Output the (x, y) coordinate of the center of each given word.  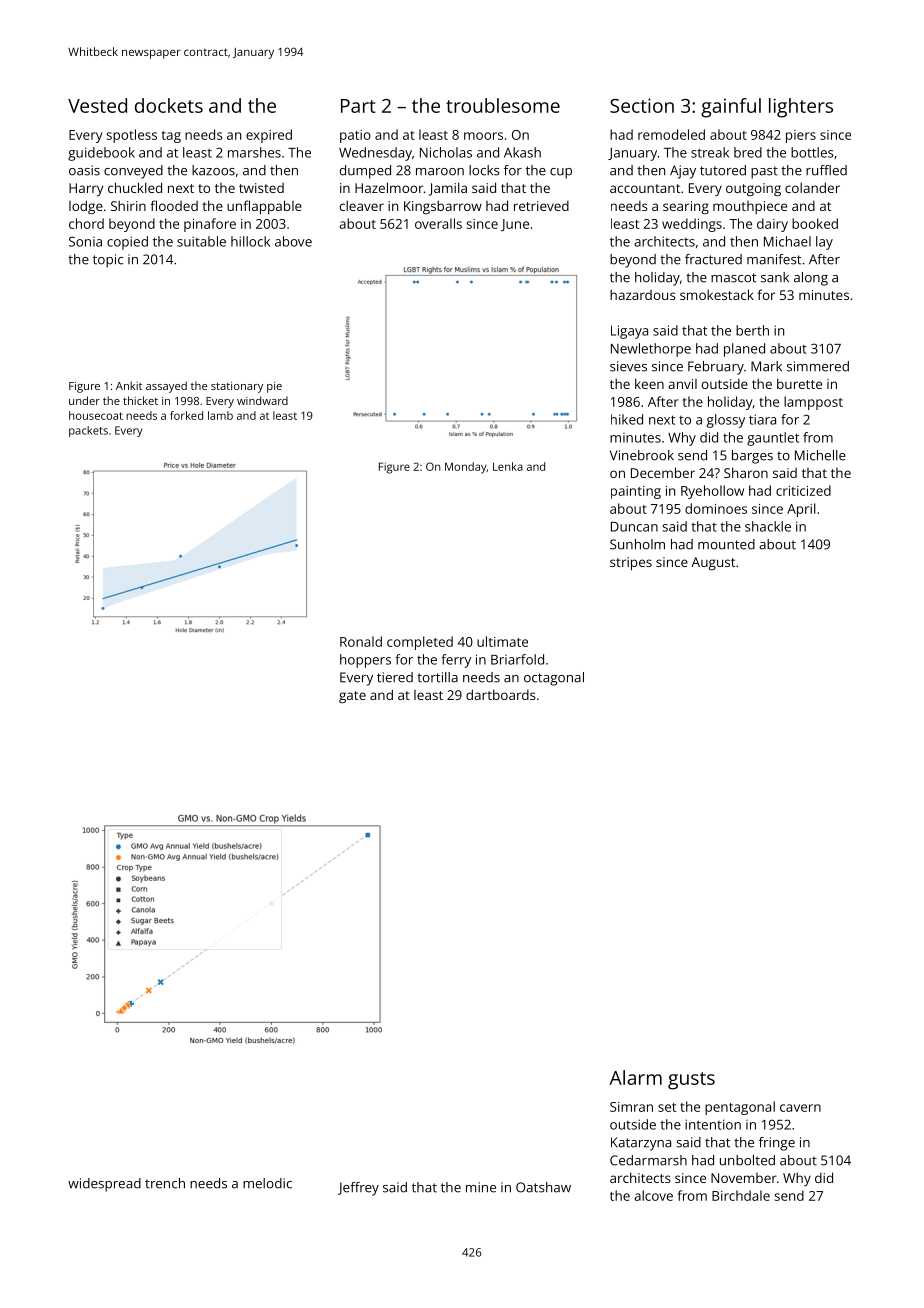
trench (165, 1183)
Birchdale (741, 1195)
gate (352, 697)
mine (481, 1187)
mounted (726, 544)
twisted (261, 188)
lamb (220, 415)
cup (561, 173)
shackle (768, 526)
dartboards (501, 694)
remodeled (671, 134)
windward (262, 400)
